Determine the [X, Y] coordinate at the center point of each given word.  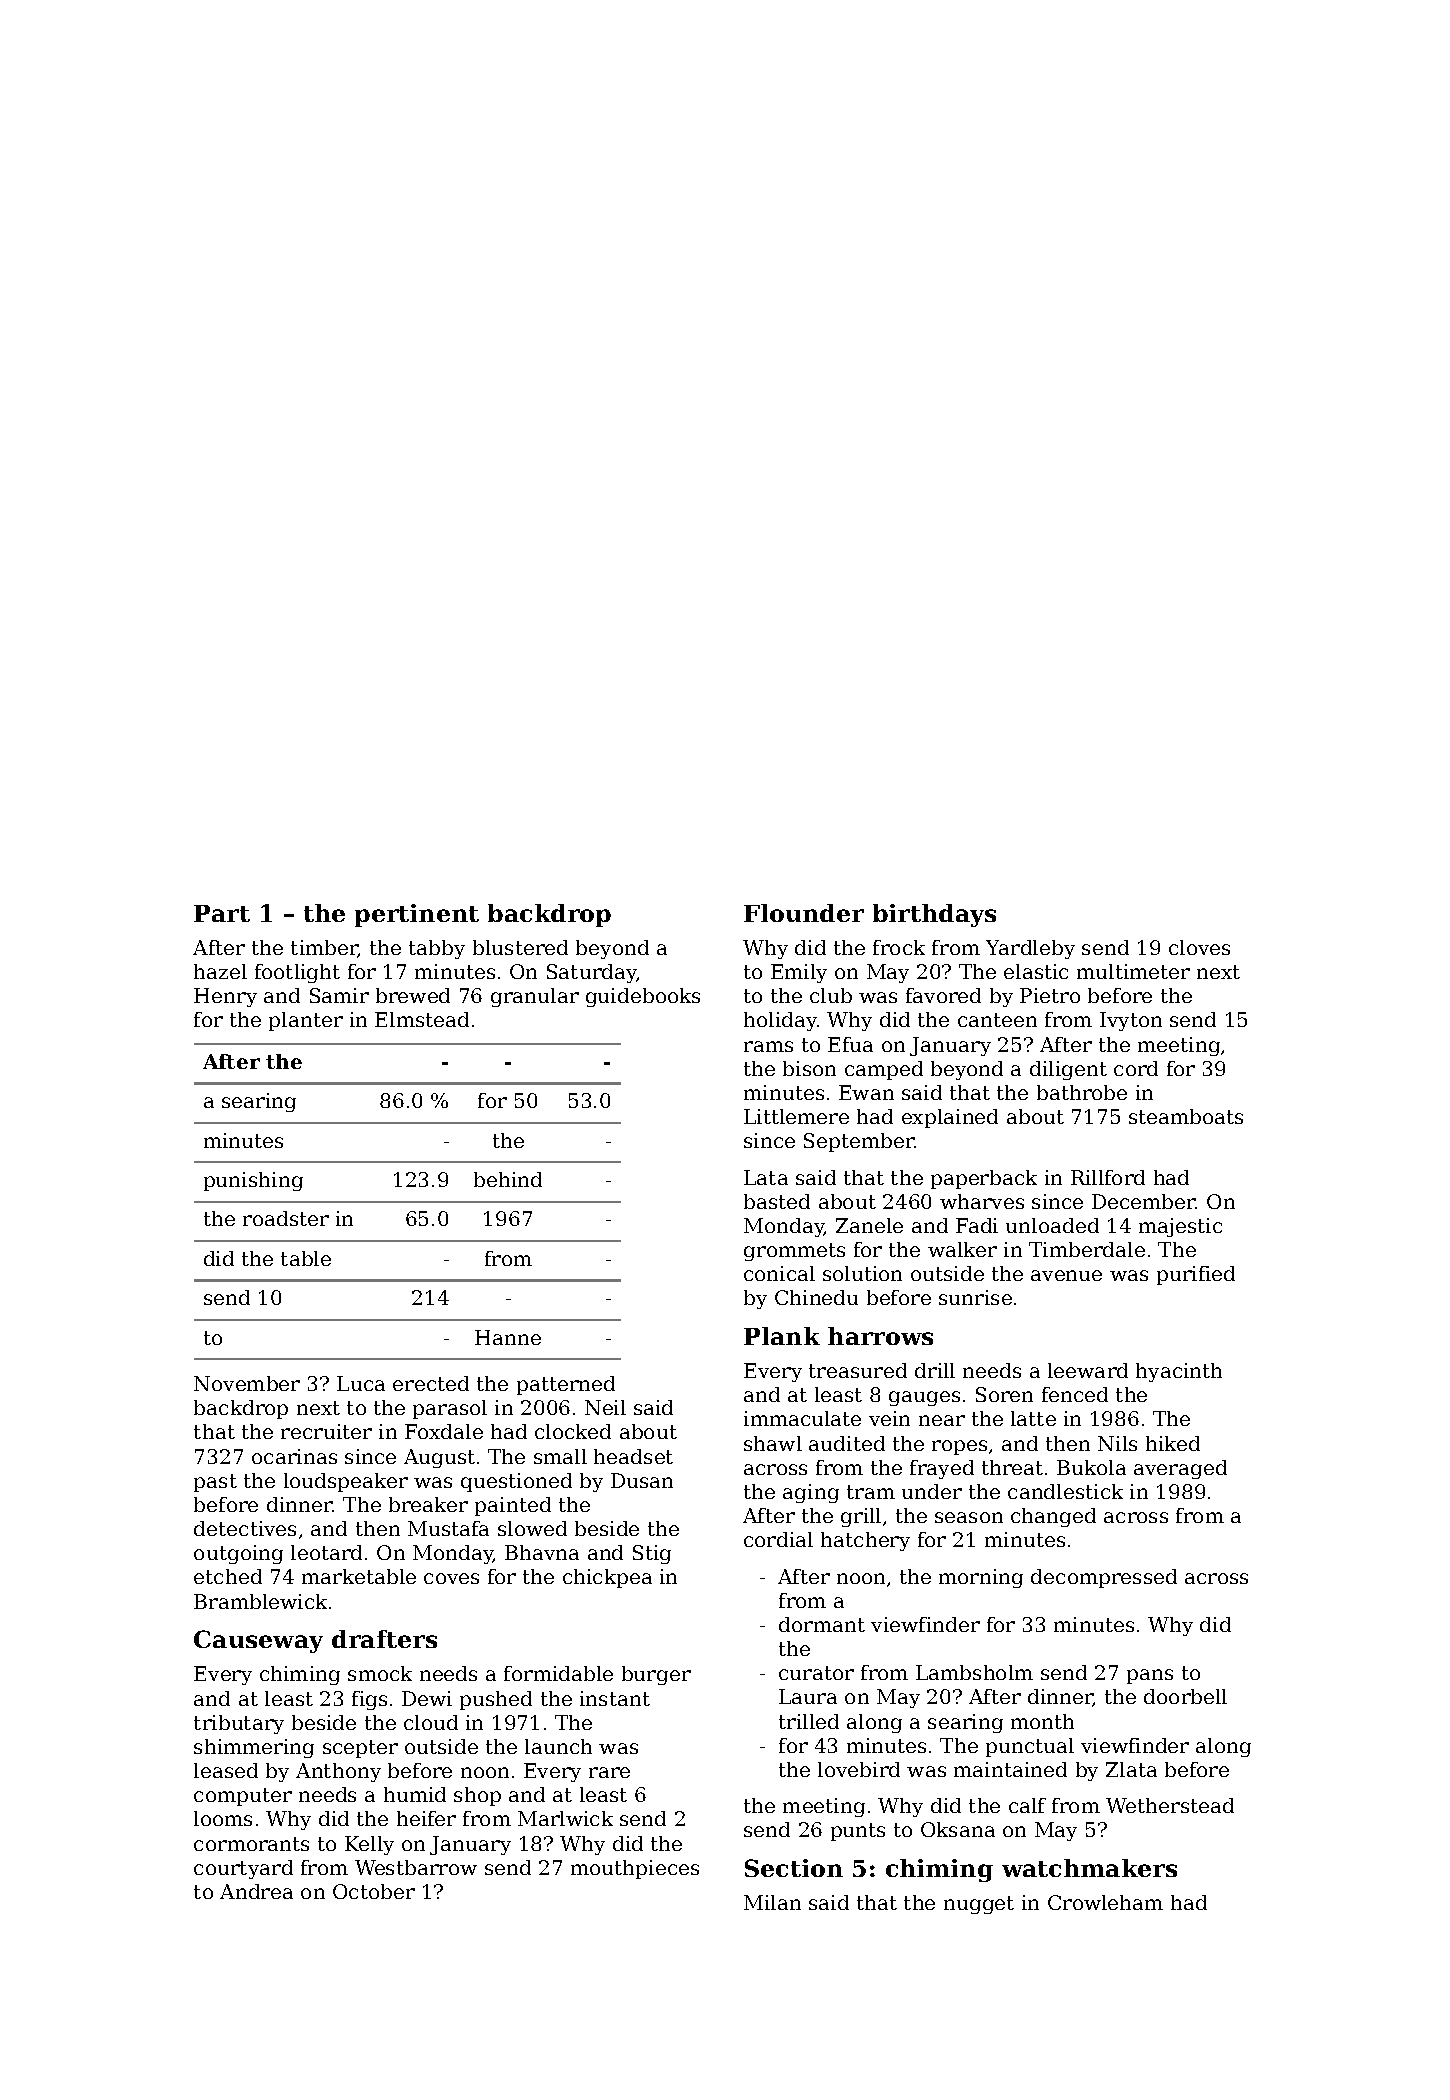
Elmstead [422, 1019]
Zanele [869, 1225]
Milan [772, 1902]
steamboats [1186, 1116]
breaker [428, 1504]
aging [811, 1493]
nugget [979, 1905]
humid [415, 1794]
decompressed [1104, 1578]
